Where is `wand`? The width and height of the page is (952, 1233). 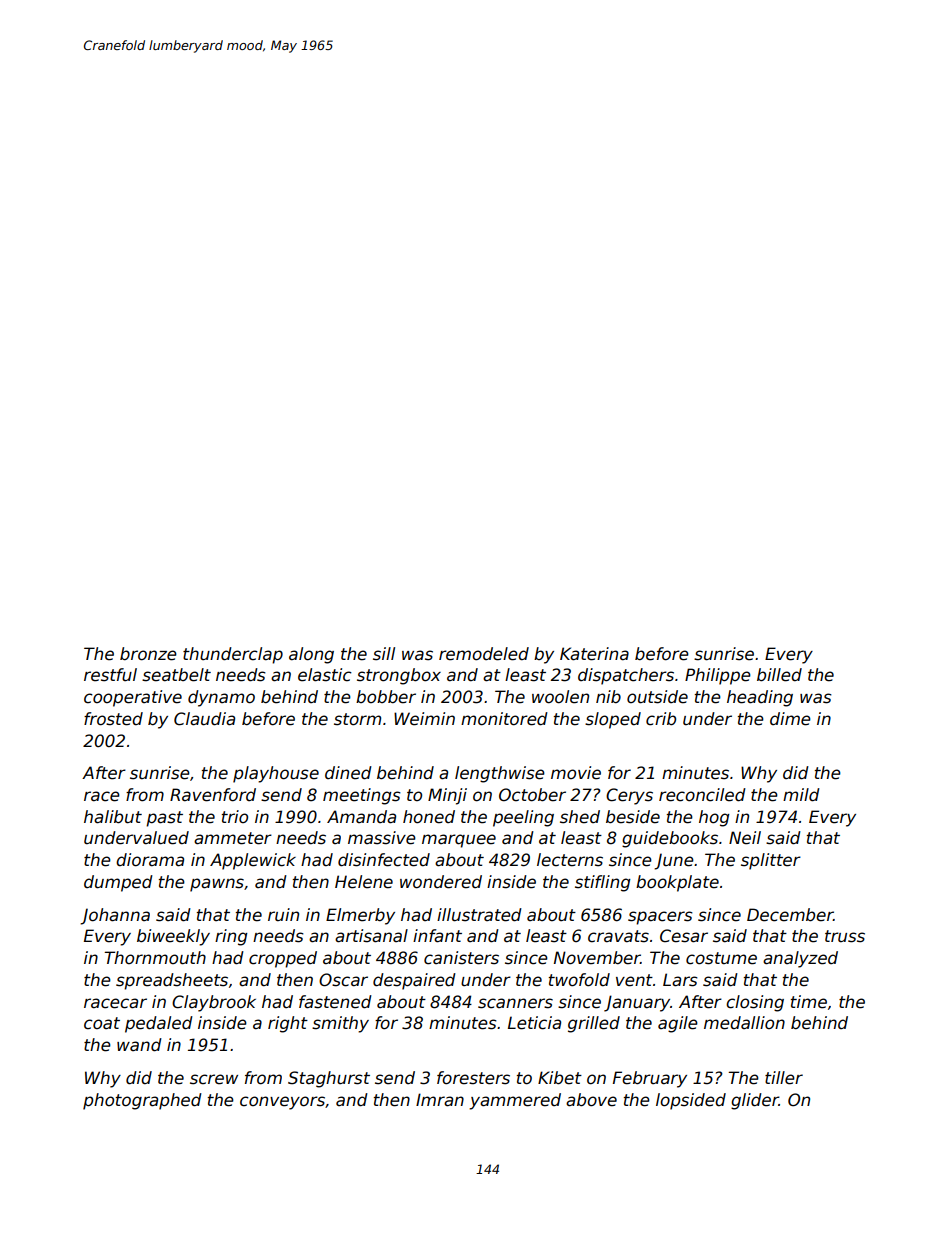
wand is located at coordinates (139, 1045).
